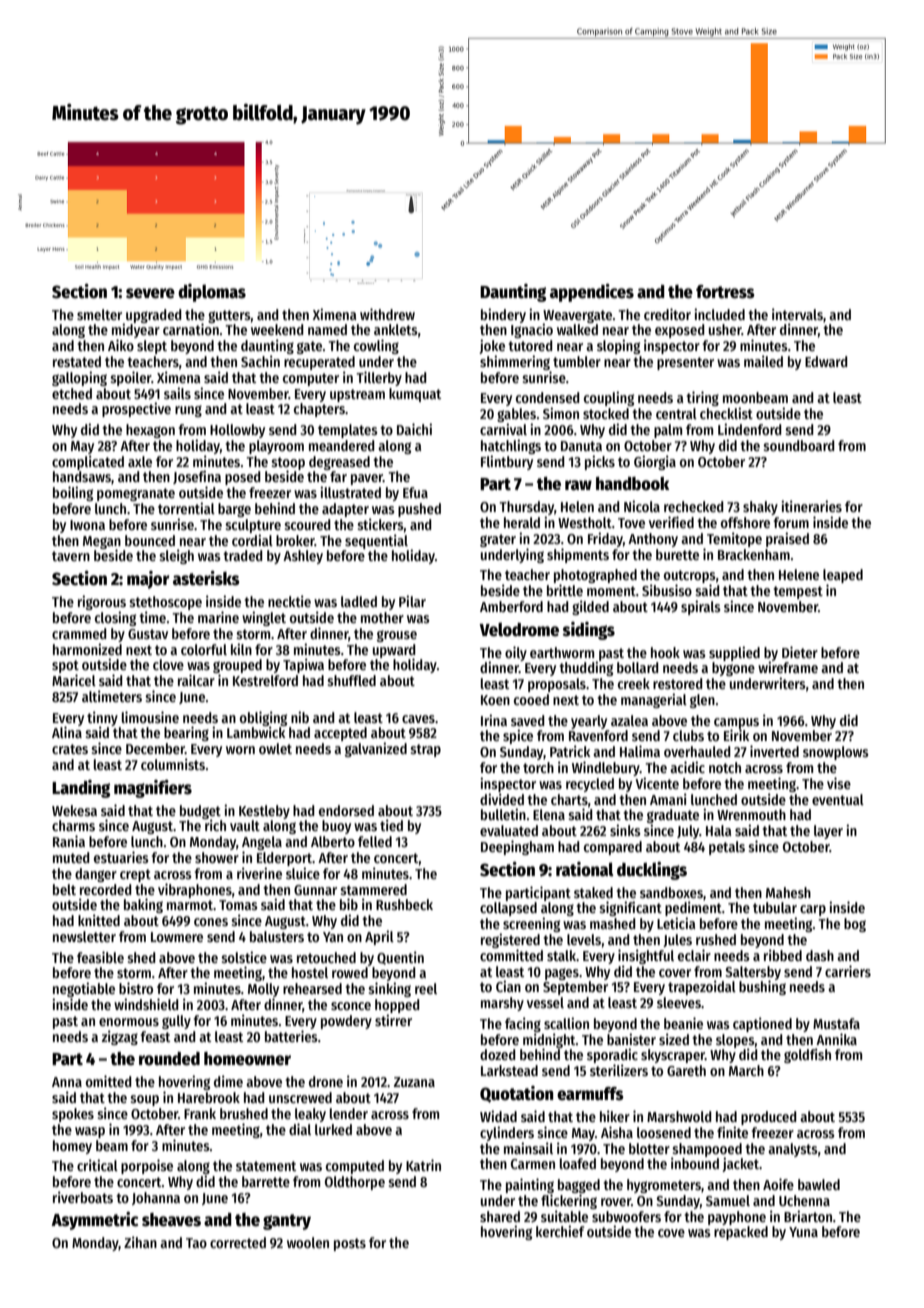  What do you see at coordinates (808, 1216) in the image?
I see `Briarton` at bounding box center [808, 1216].
